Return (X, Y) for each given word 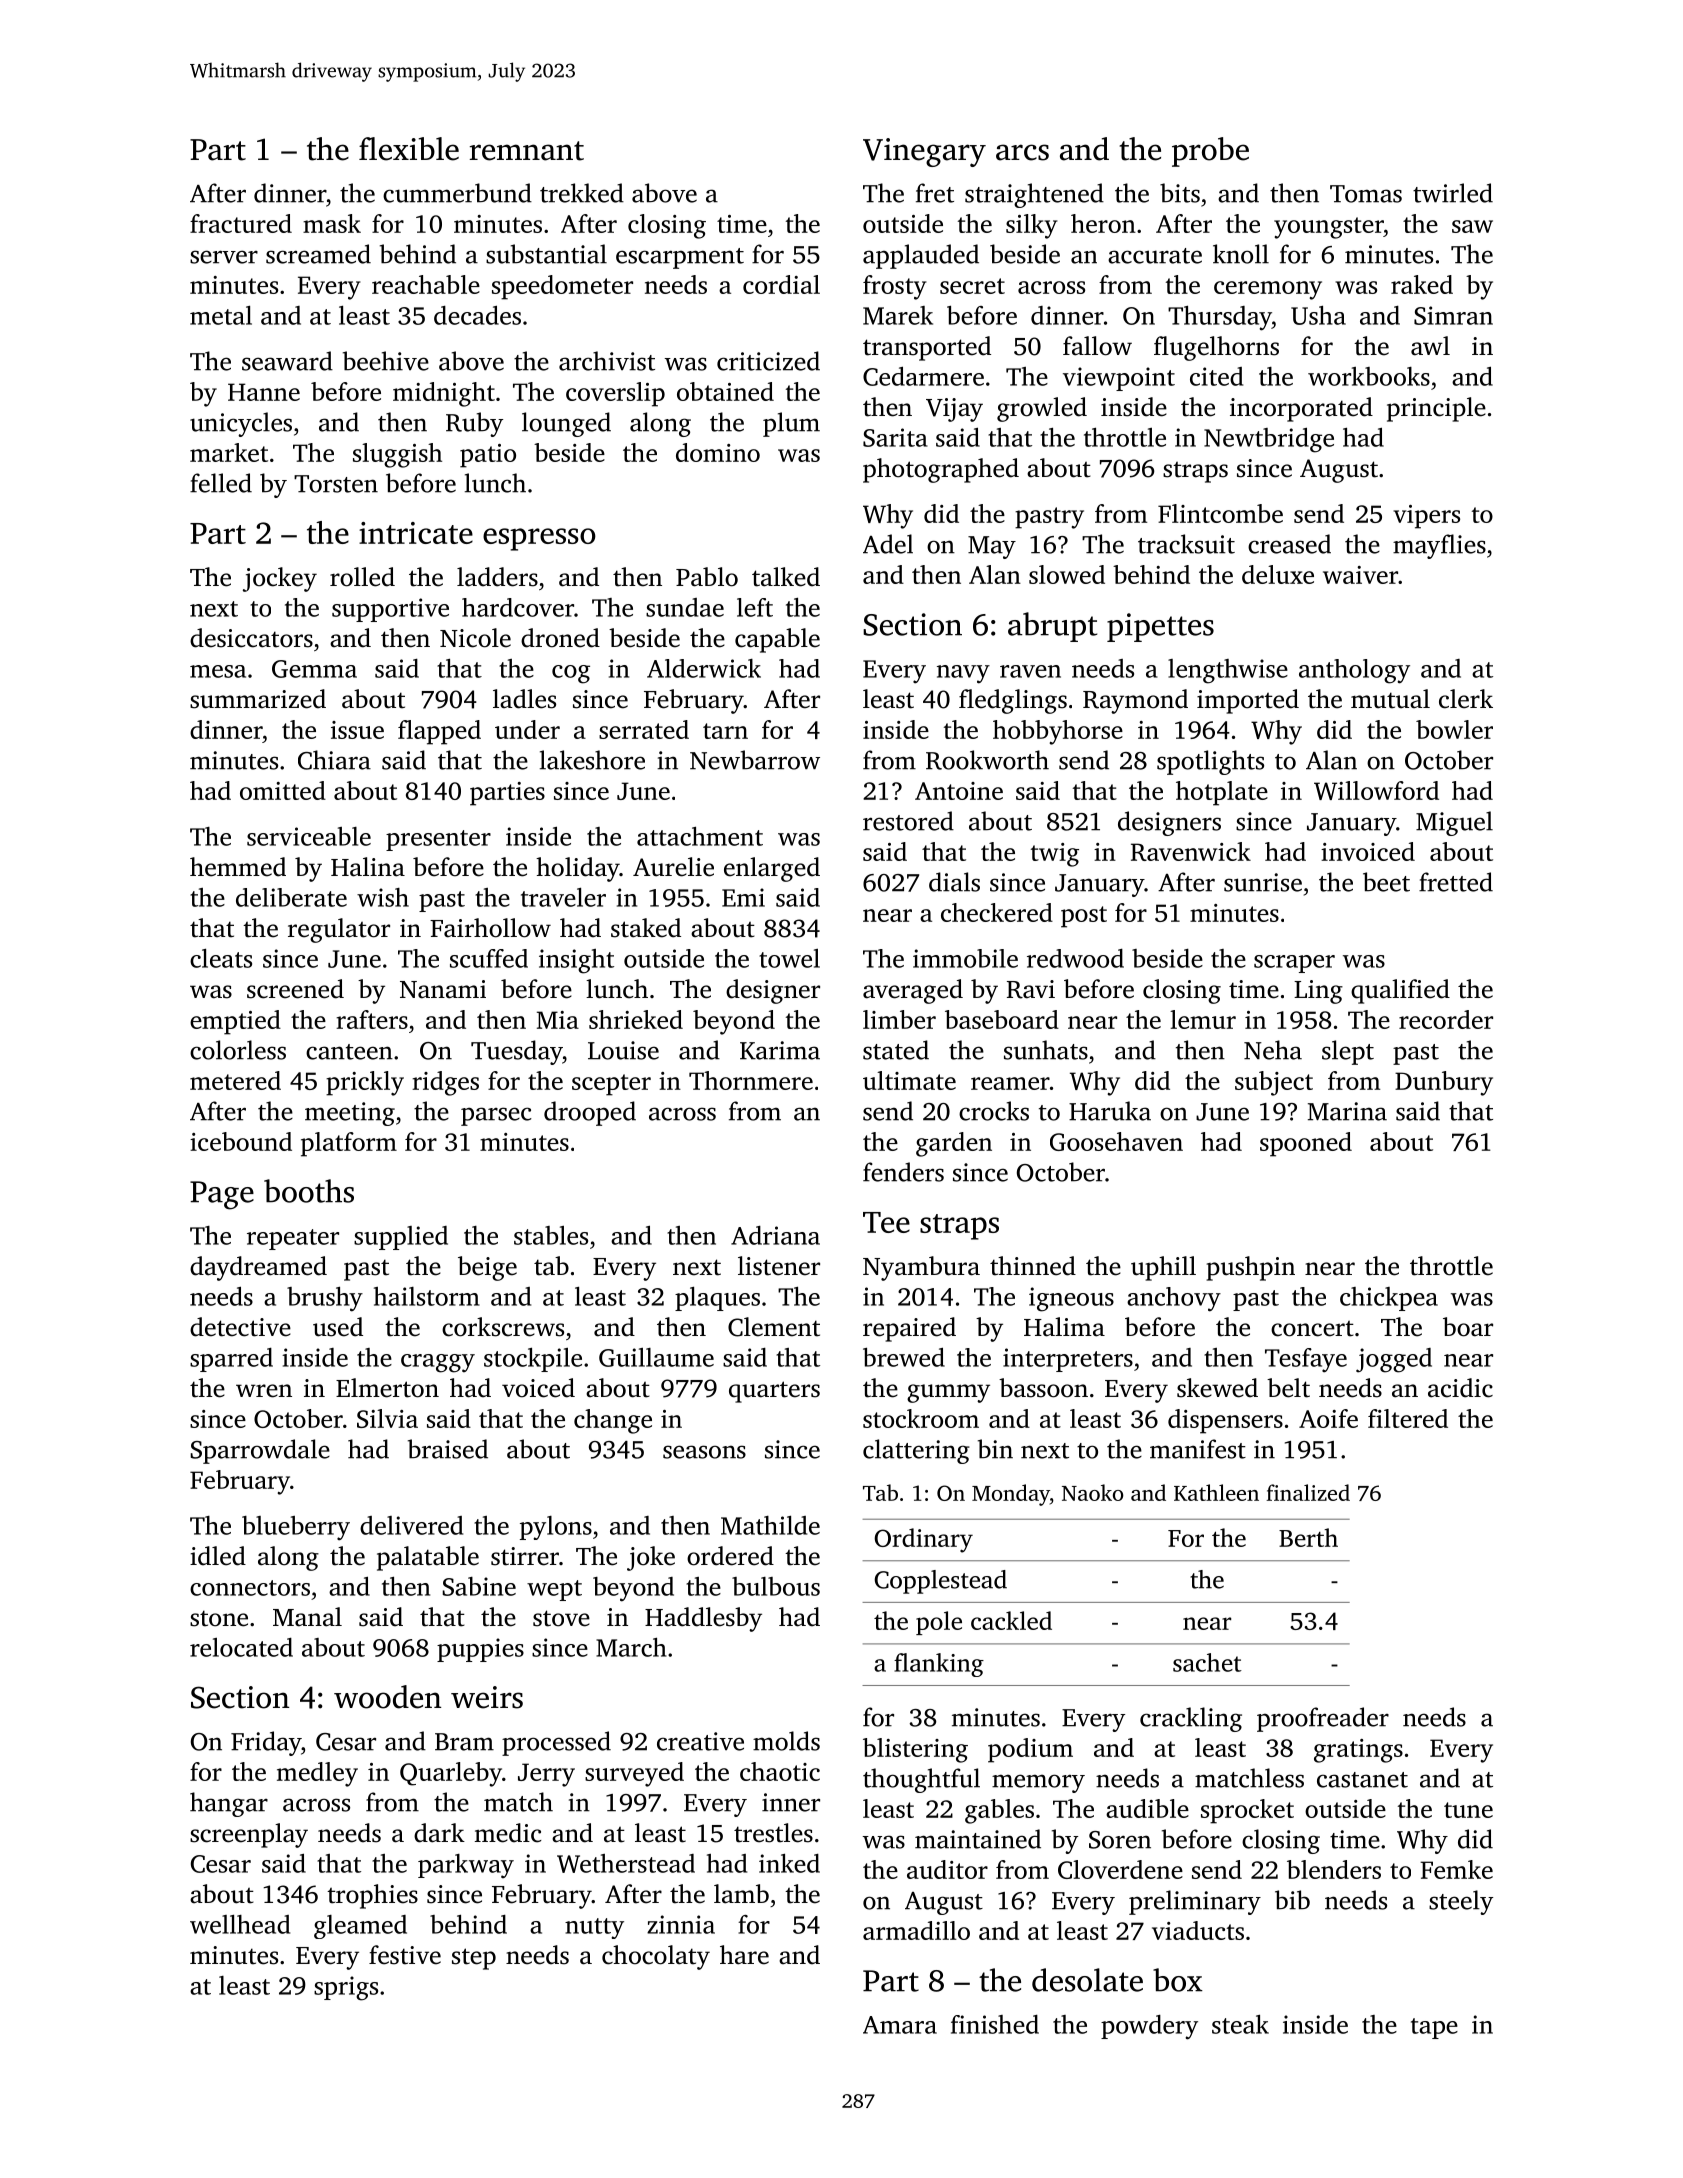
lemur (1203, 1019)
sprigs (346, 1988)
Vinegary (924, 152)
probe (1210, 152)
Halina (368, 867)
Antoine (959, 791)
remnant (527, 151)
